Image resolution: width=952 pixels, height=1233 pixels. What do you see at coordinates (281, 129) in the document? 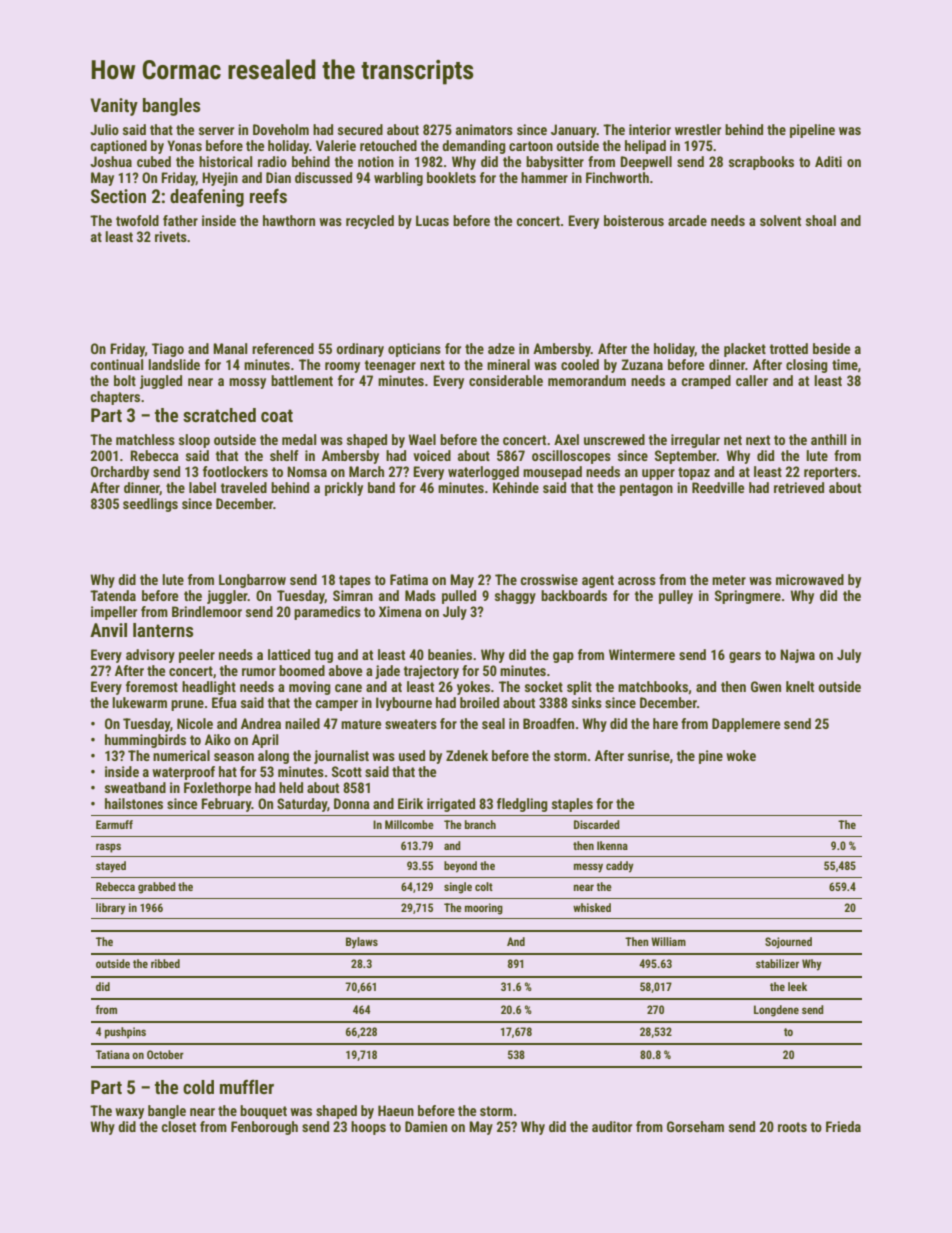
I see `Doveholm` at bounding box center [281, 129].
